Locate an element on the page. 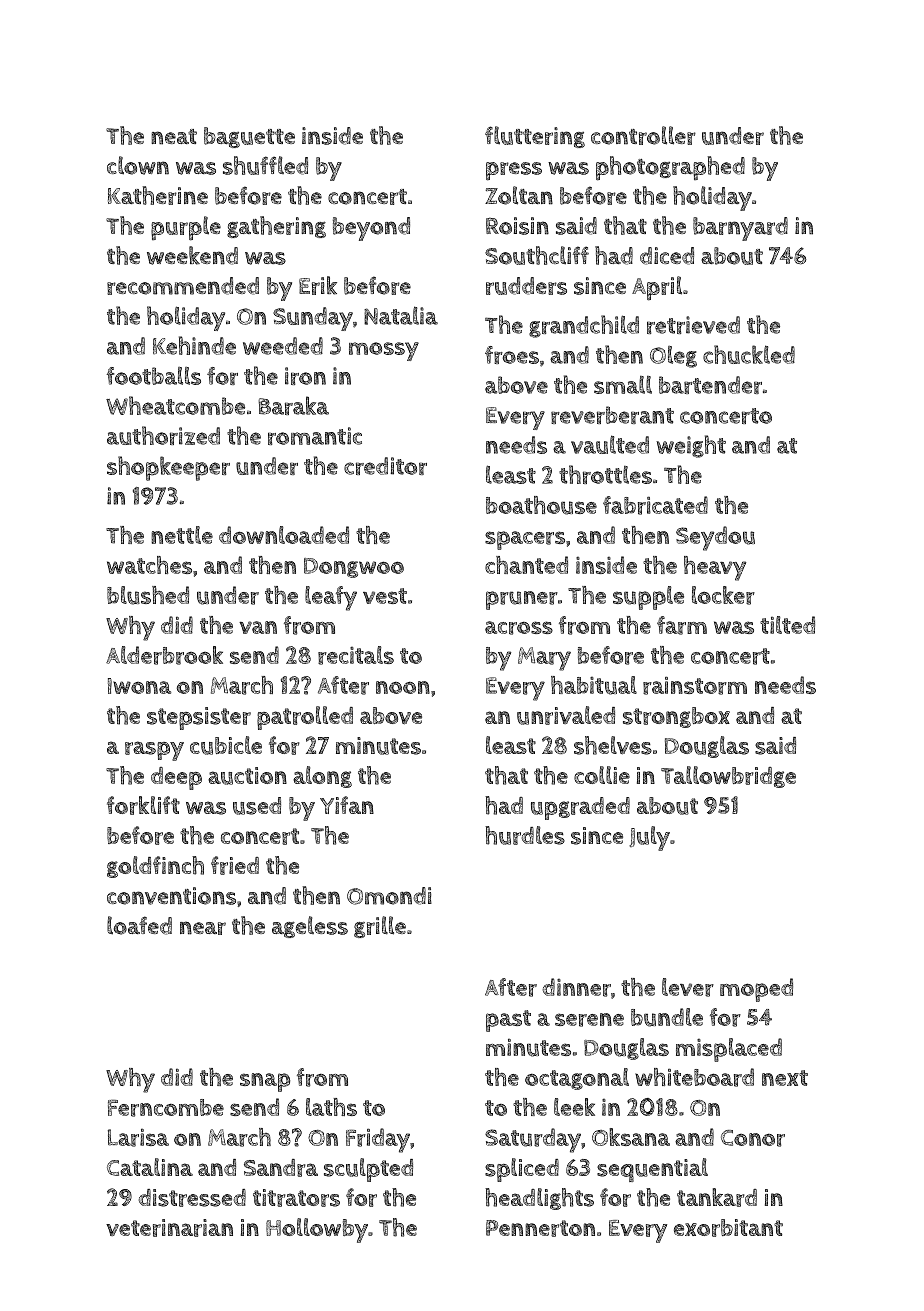 The width and height of the page is (924, 1311). noon is located at coordinates (403, 687).
